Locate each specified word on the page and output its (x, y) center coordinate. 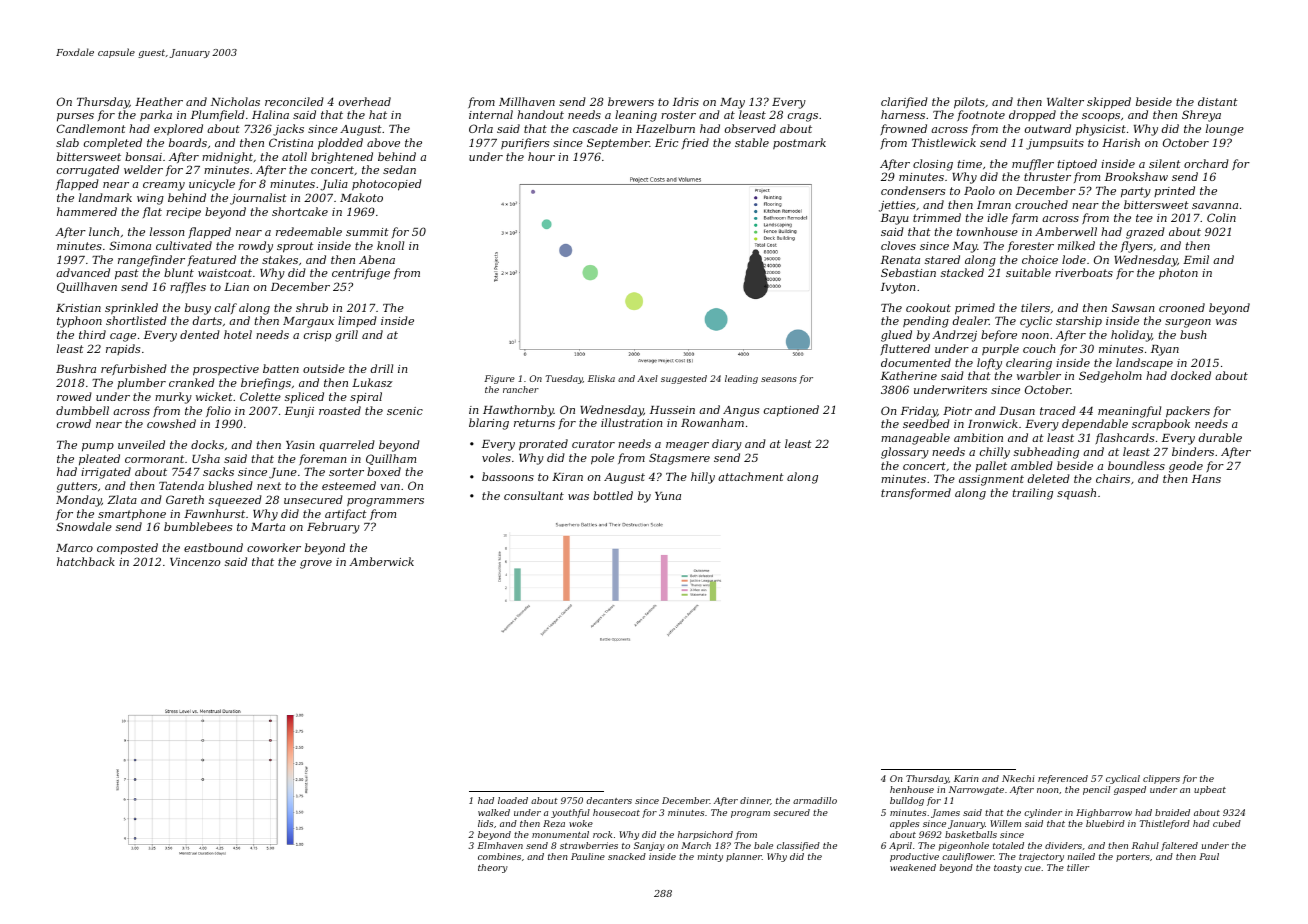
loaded (513, 800)
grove (316, 564)
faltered (1179, 846)
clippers (1161, 779)
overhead (365, 101)
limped (357, 321)
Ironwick (993, 423)
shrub (312, 307)
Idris (686, 101)
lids (485, 823)
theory (493, 868)
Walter (1065, 101)
